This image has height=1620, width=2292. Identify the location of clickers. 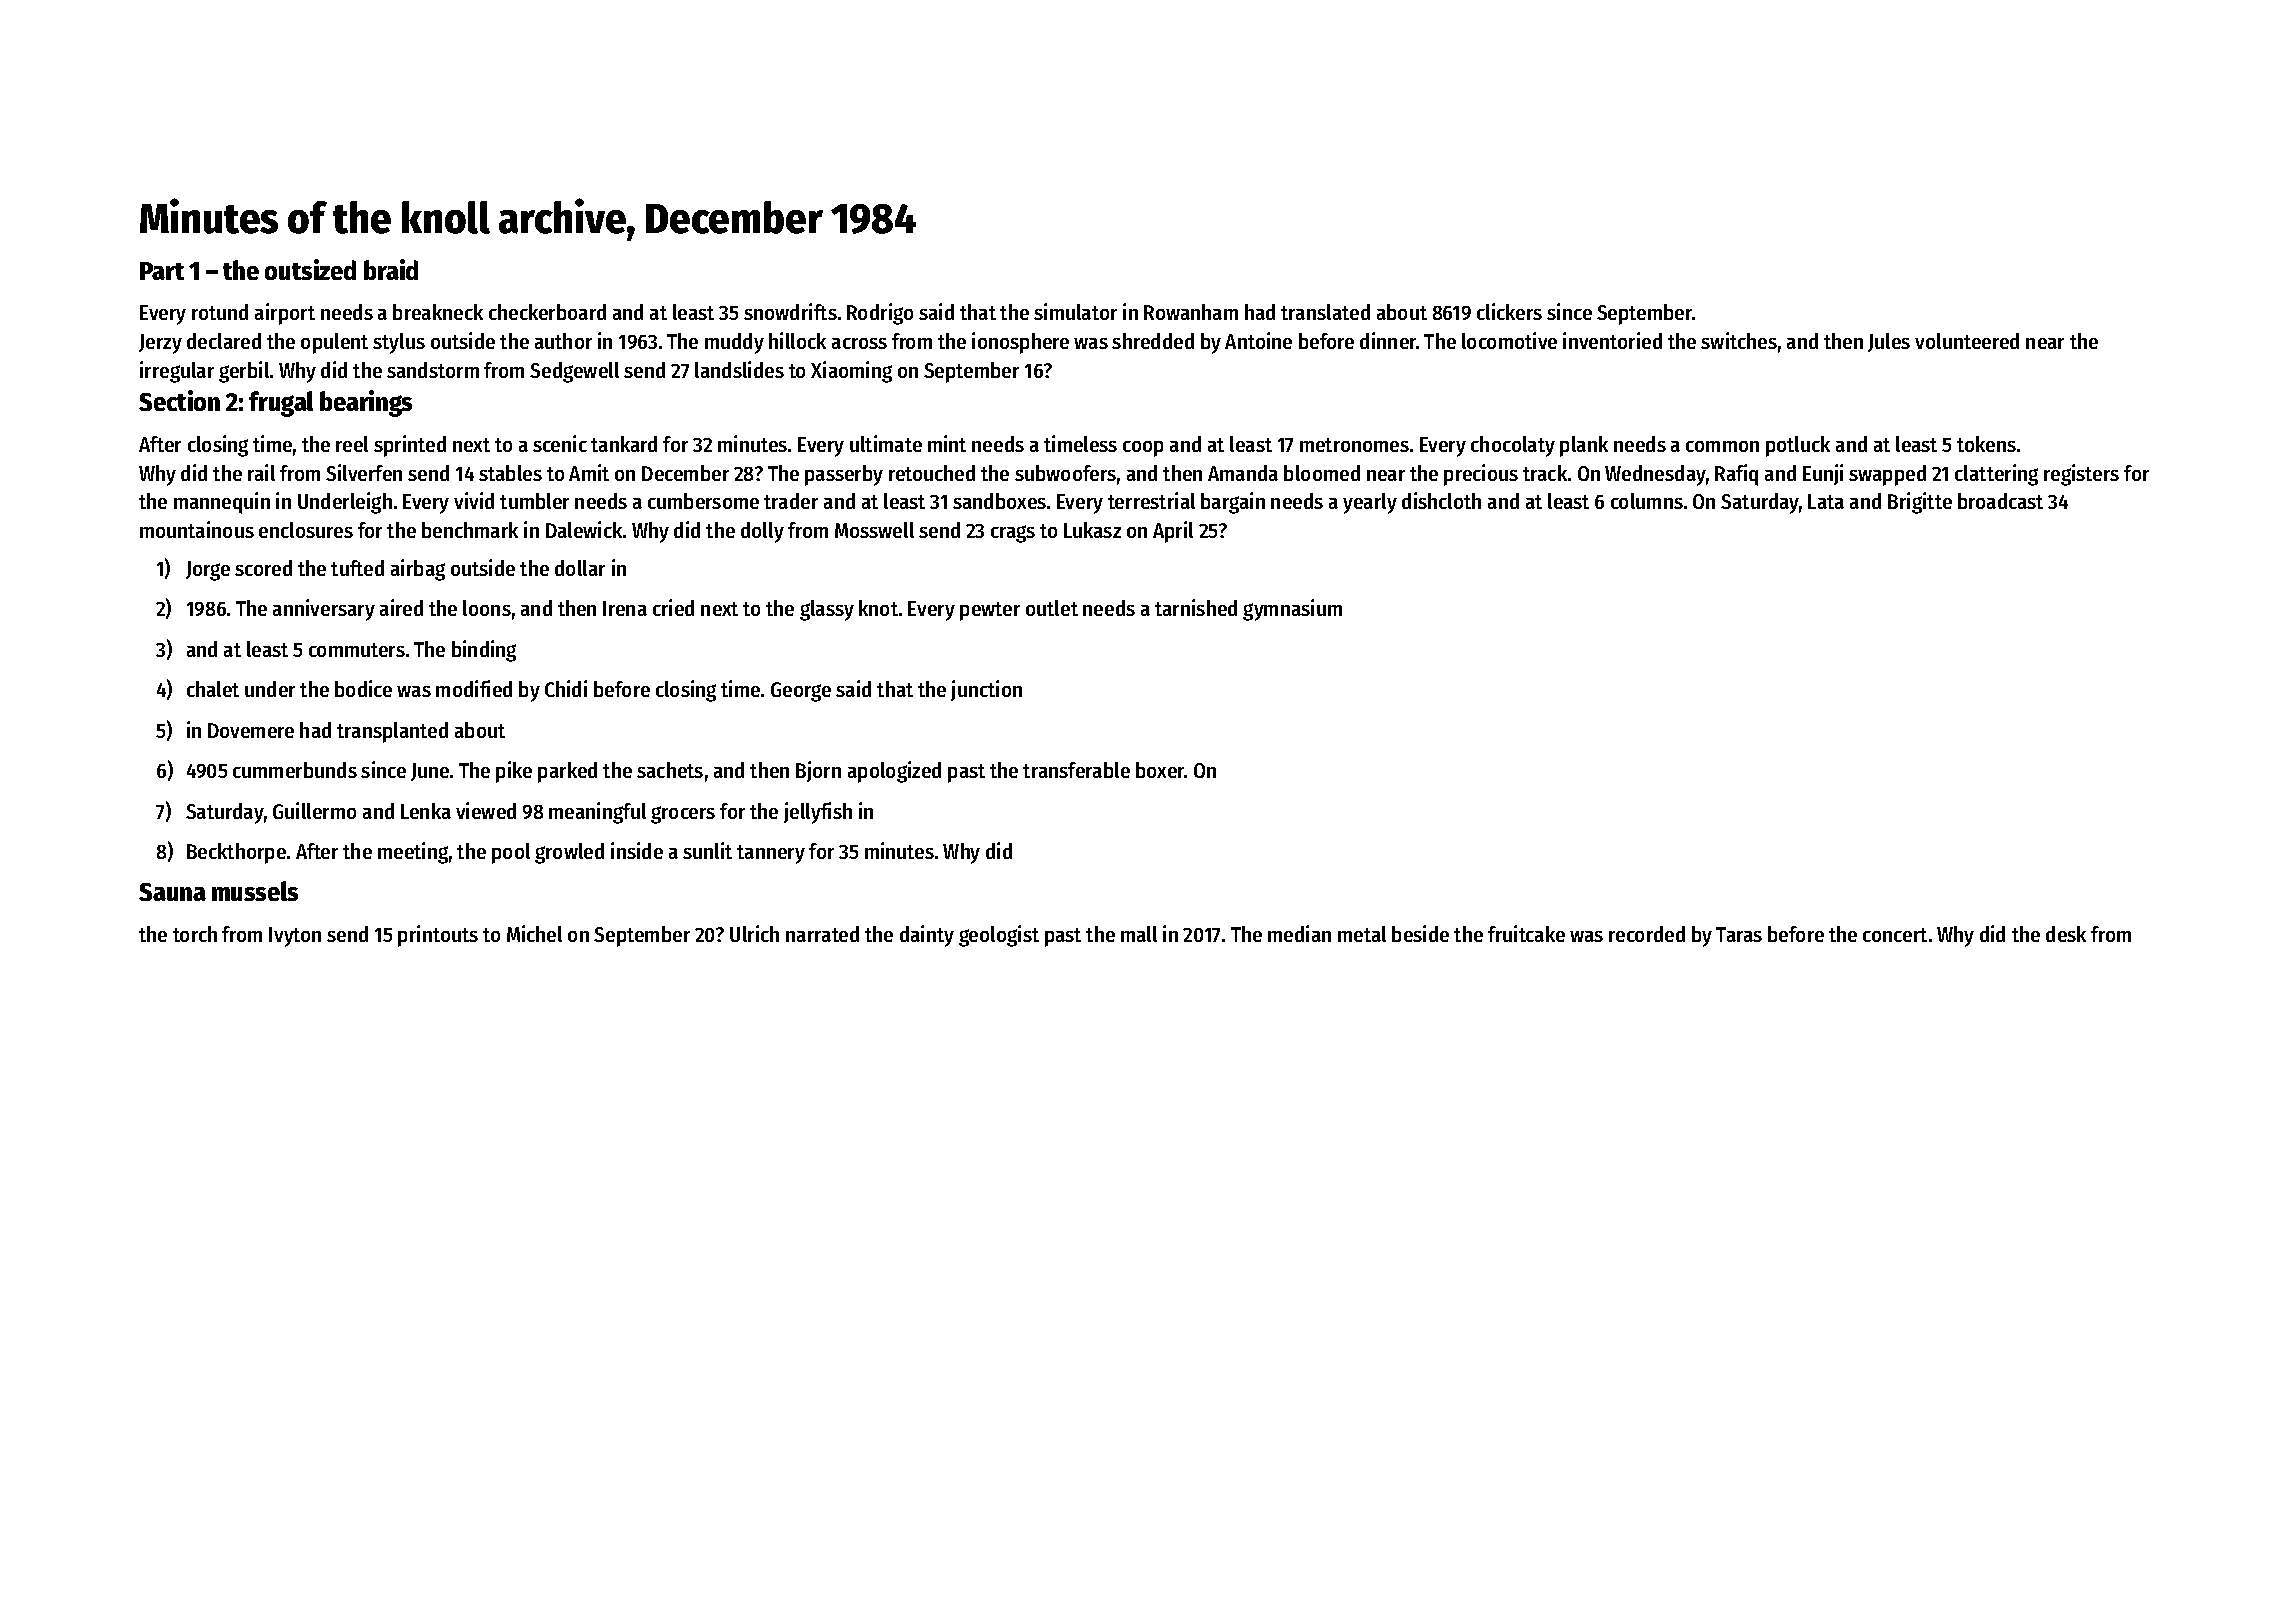
(1509, 311).
